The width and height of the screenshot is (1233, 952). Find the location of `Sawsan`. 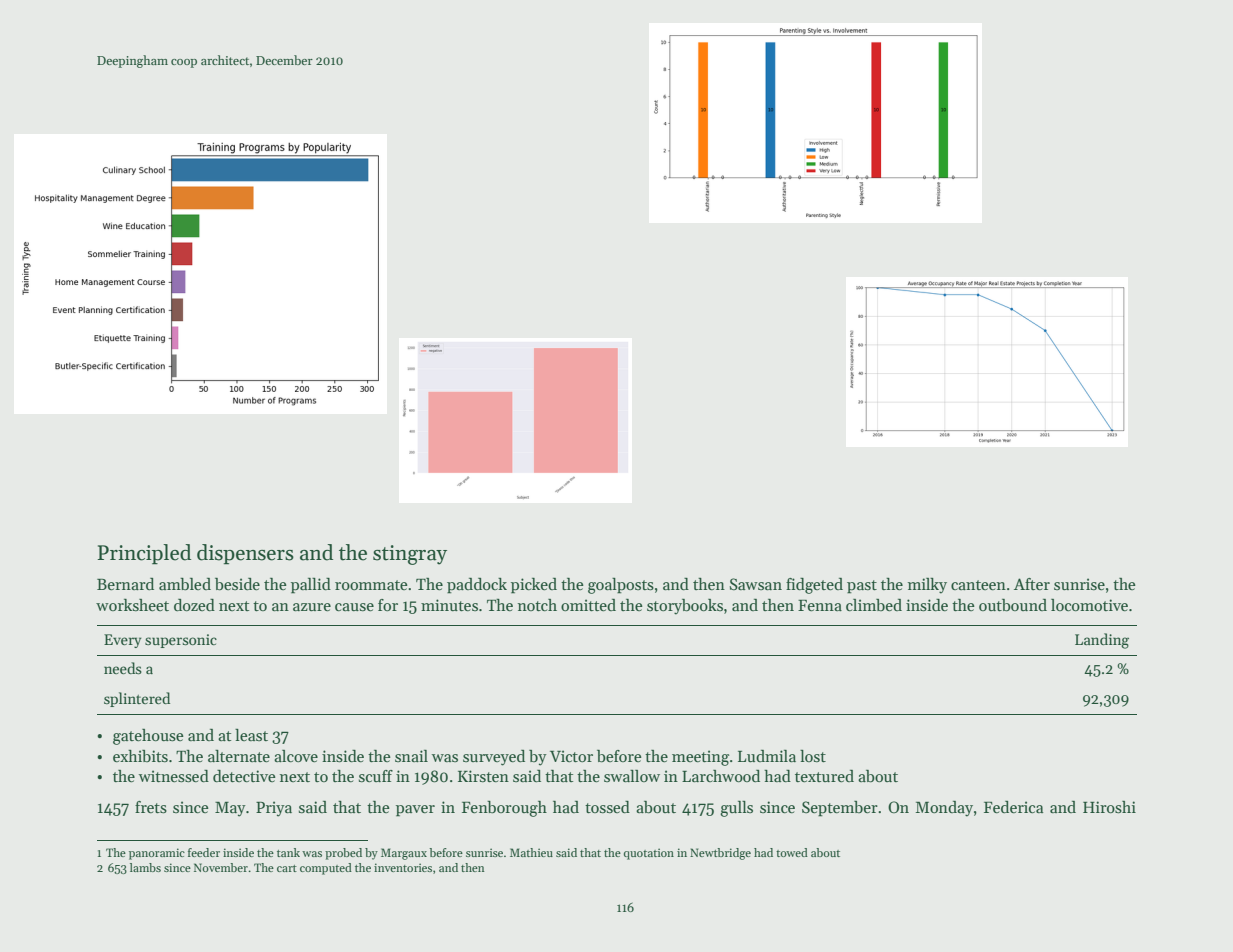

Sawsan is located at coordinates (756, 584).
